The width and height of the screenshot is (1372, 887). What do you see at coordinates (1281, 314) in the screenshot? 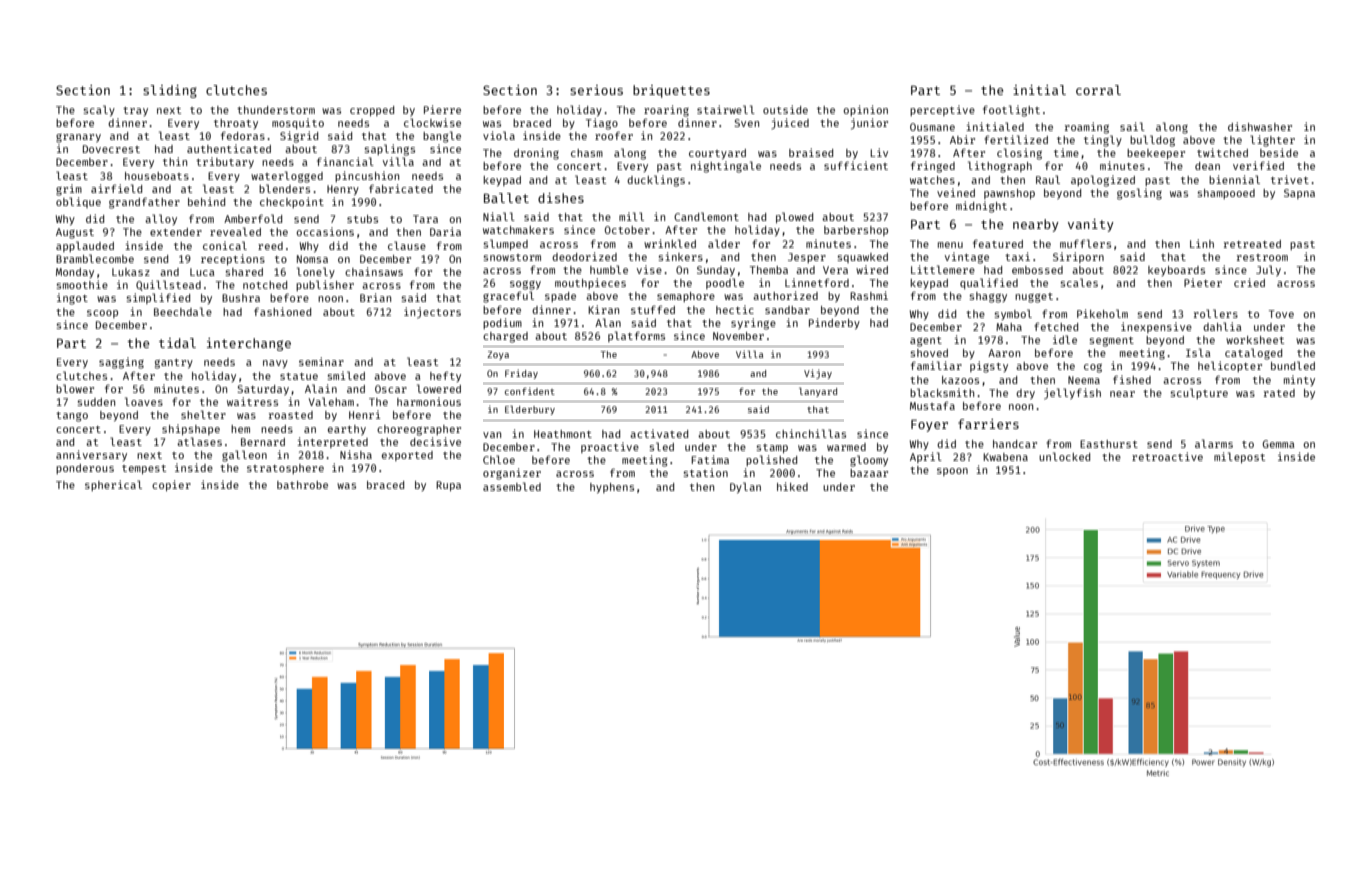
I see `Tove` at bounding box center [1281, 314].
